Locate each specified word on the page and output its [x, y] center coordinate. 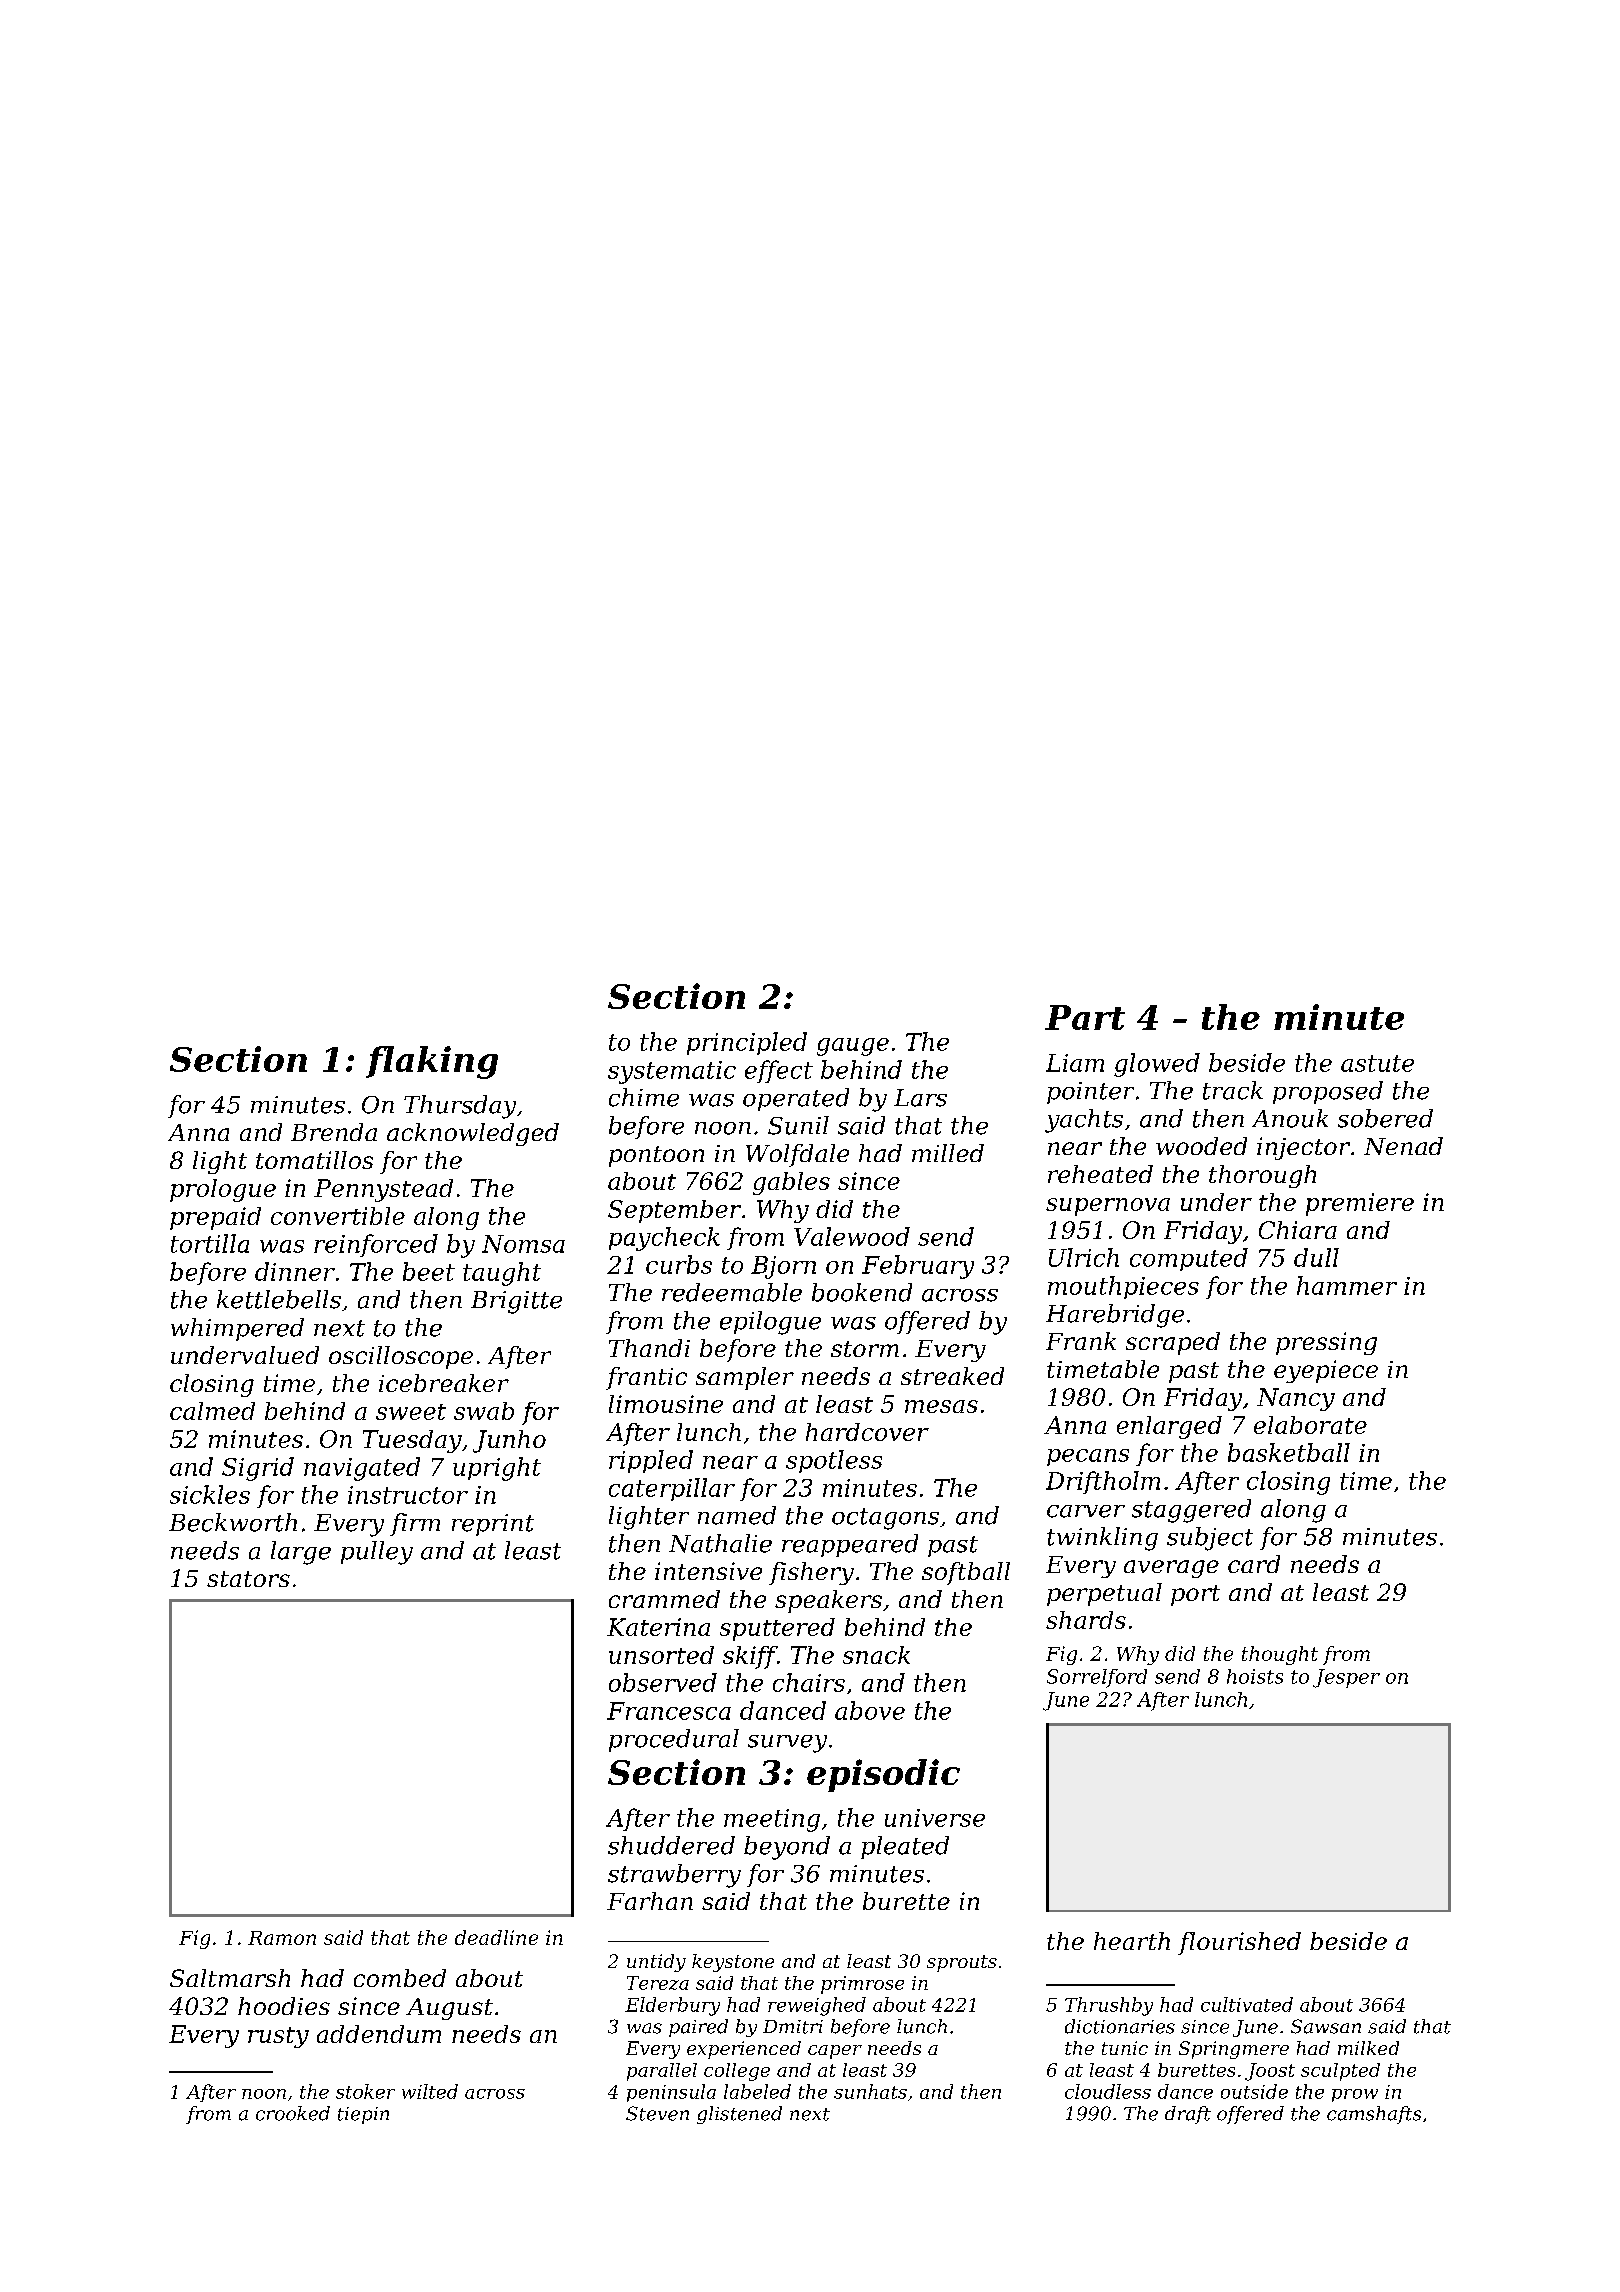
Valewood [852, 1236]
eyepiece [1326, 1371]
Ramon [282, 1938]
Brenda [334, 1132]
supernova [1108, 1207]
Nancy [1296, 1399]
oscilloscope [401, 1357]
